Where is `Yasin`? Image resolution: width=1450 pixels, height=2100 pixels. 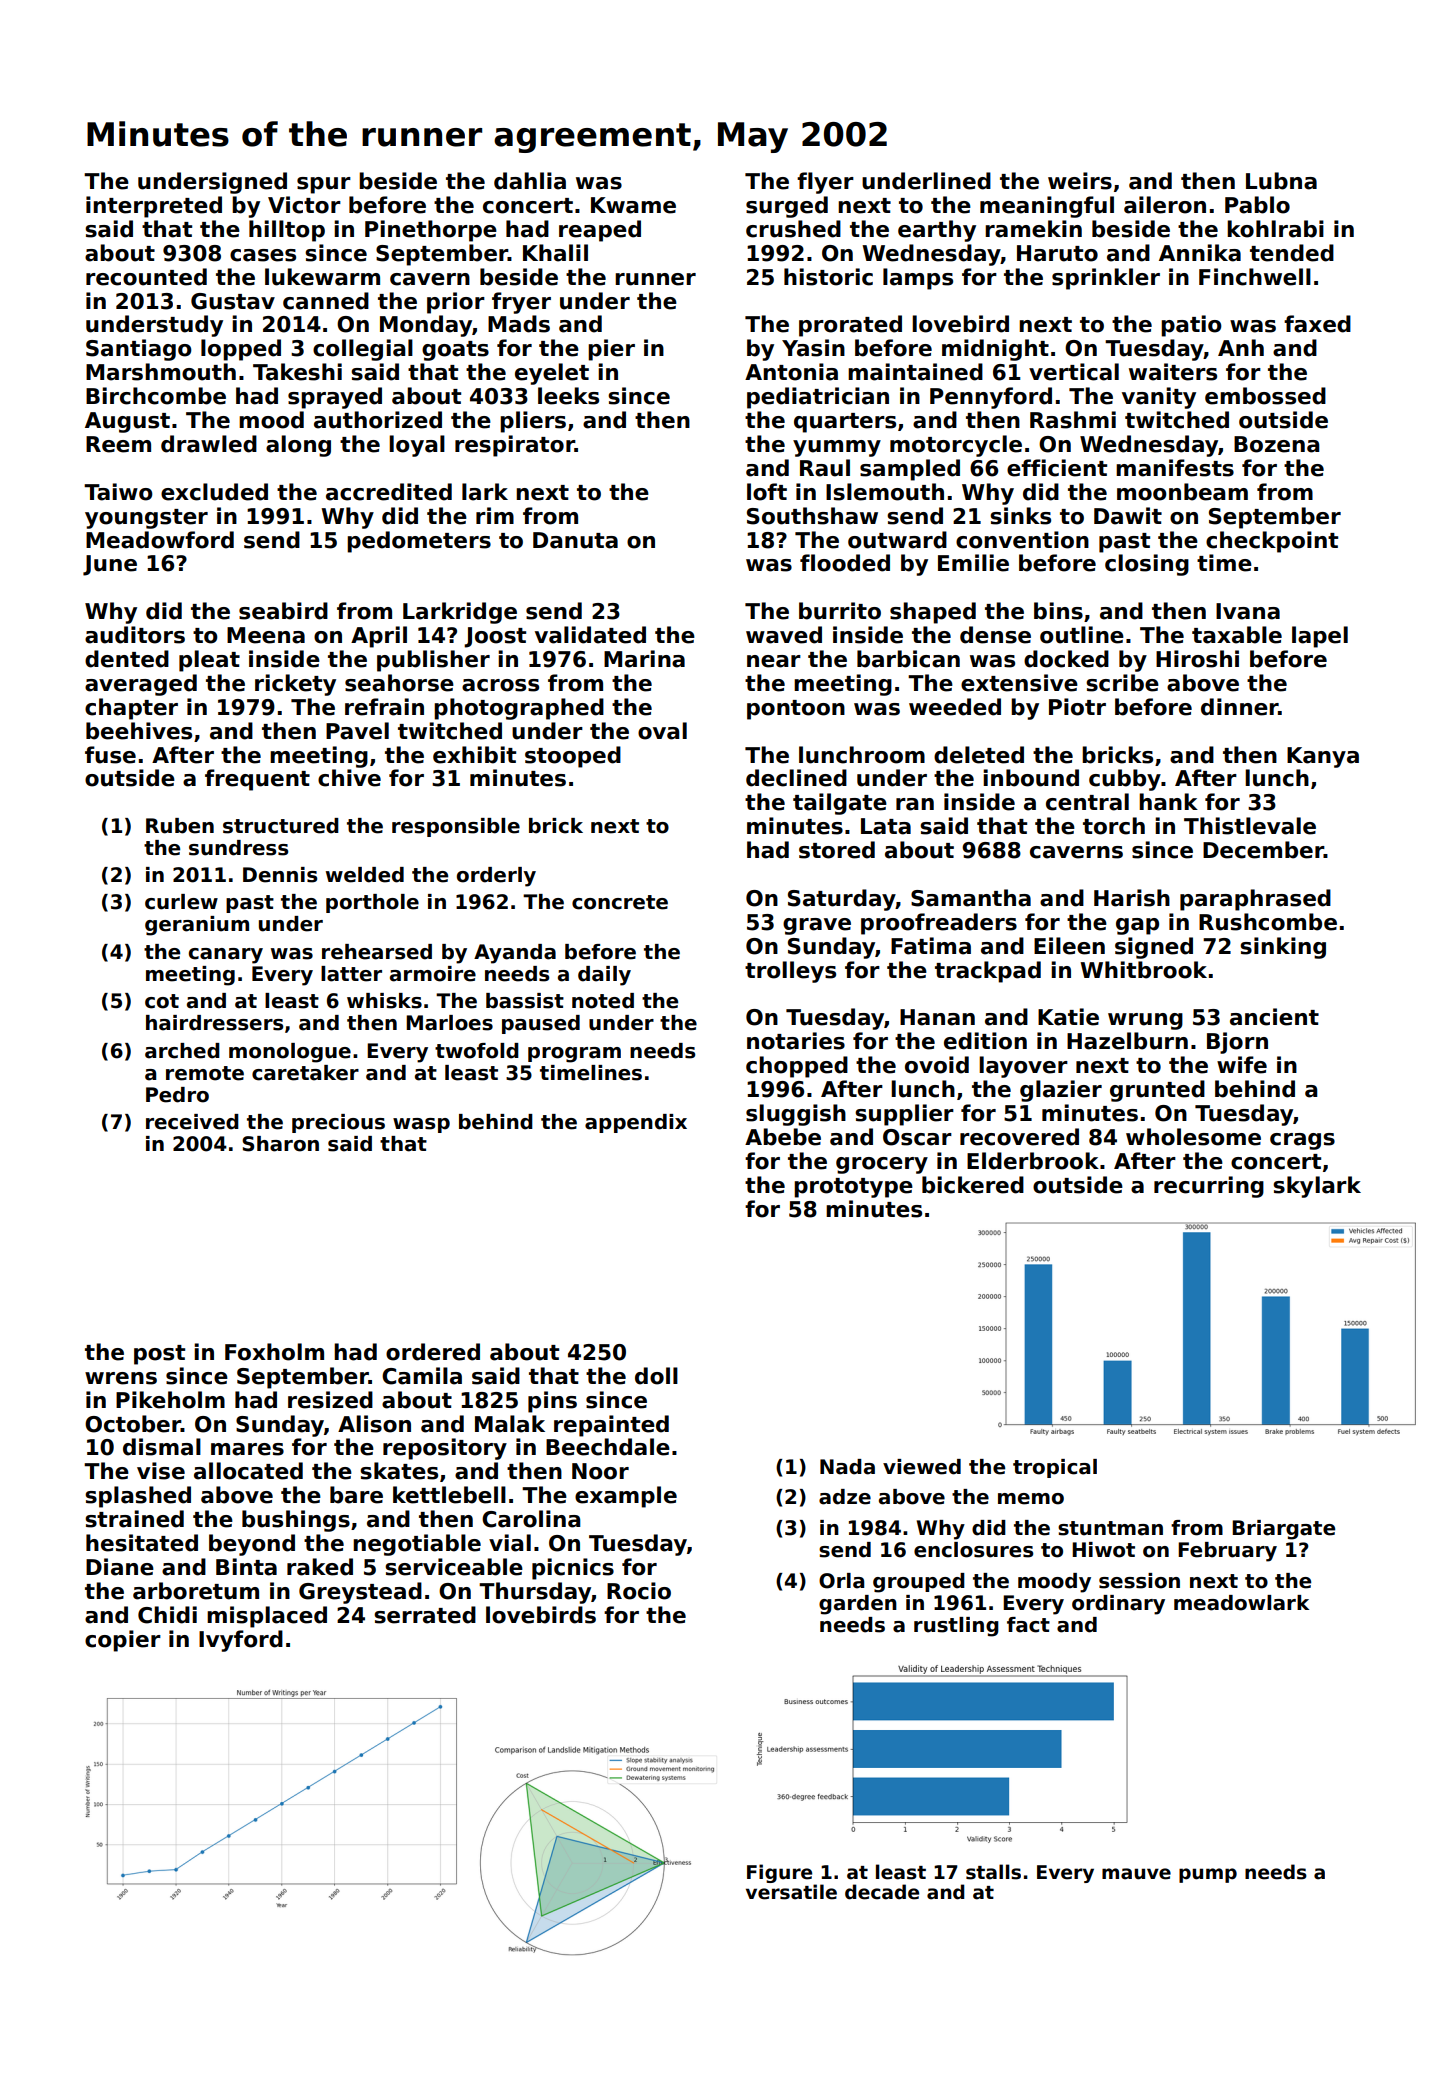 Yasin is located at coordinates (813, 348).
